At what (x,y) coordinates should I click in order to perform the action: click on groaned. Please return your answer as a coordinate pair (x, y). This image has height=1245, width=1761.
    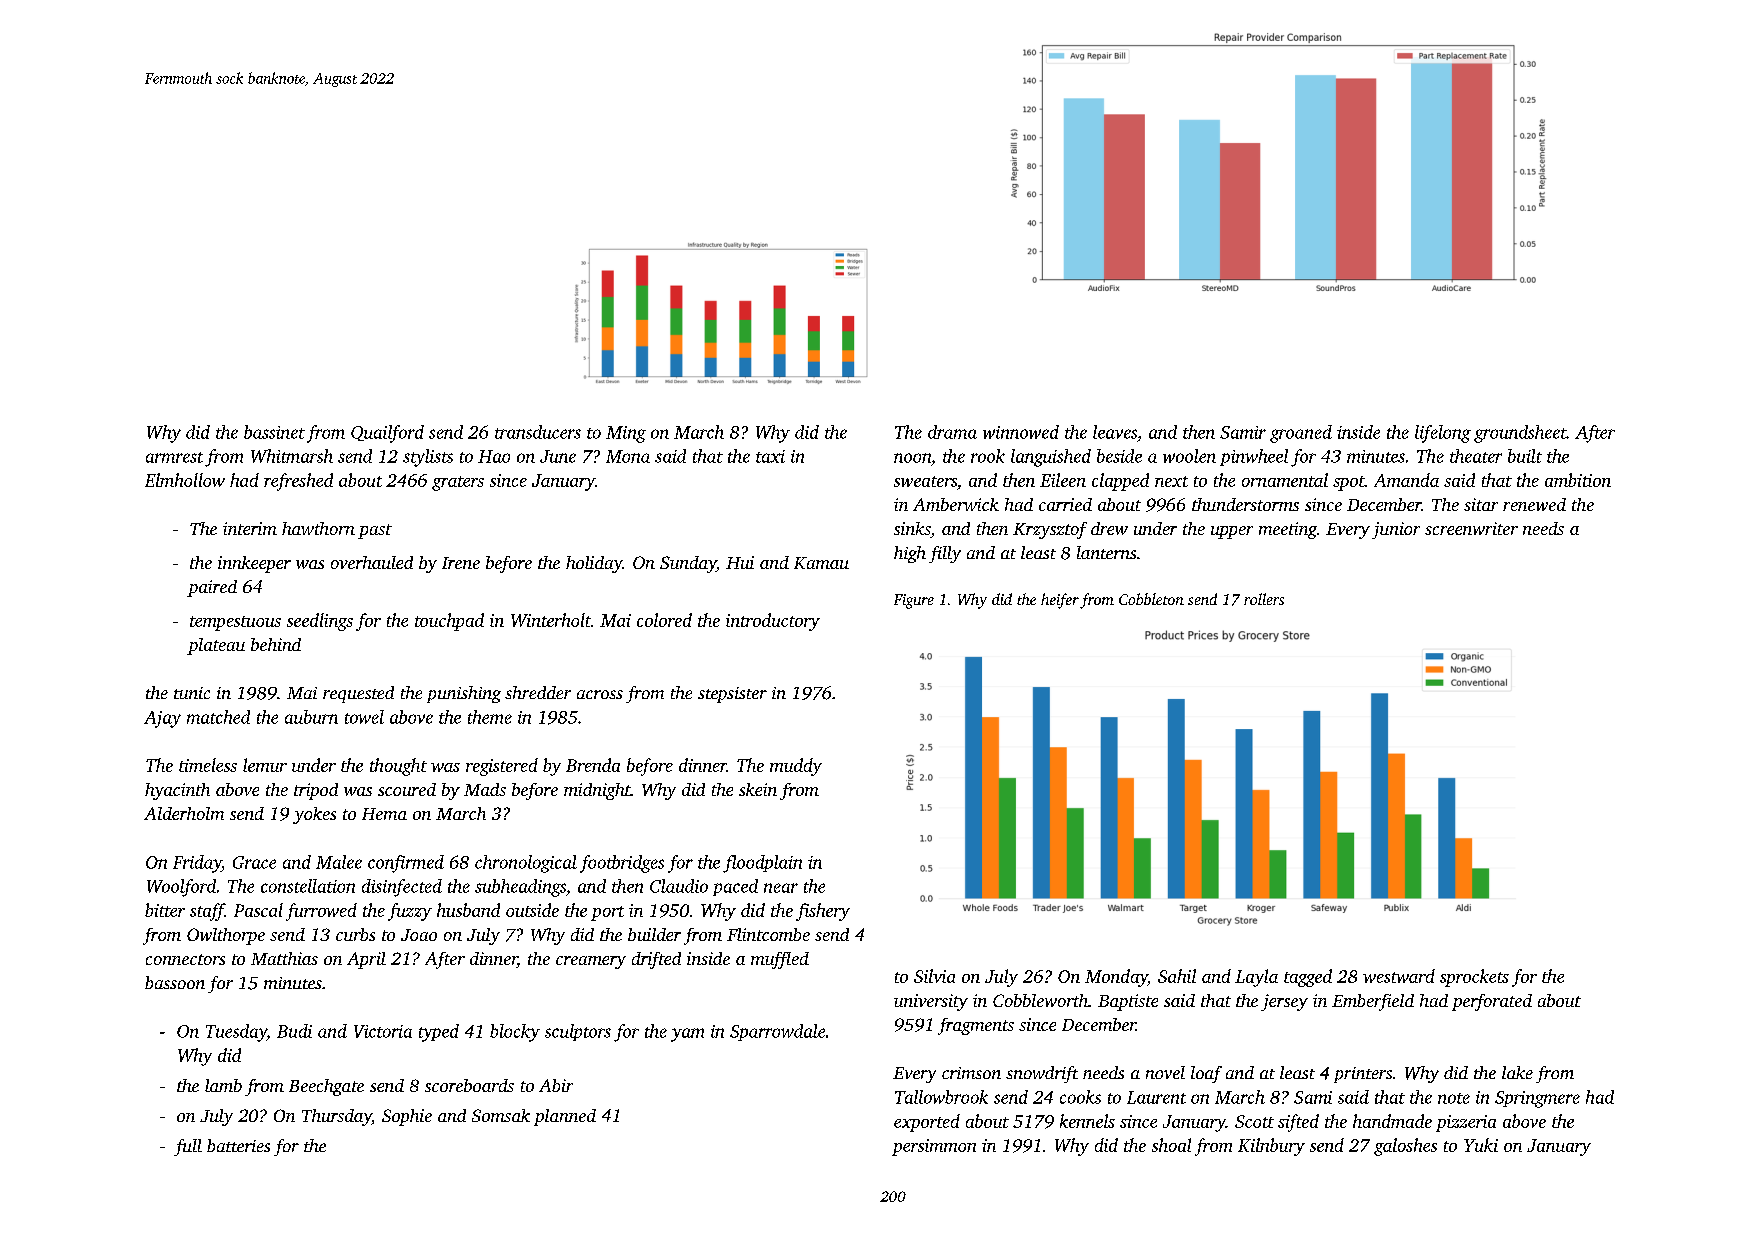
    Looking at the image, I should click on (1301, 434).
